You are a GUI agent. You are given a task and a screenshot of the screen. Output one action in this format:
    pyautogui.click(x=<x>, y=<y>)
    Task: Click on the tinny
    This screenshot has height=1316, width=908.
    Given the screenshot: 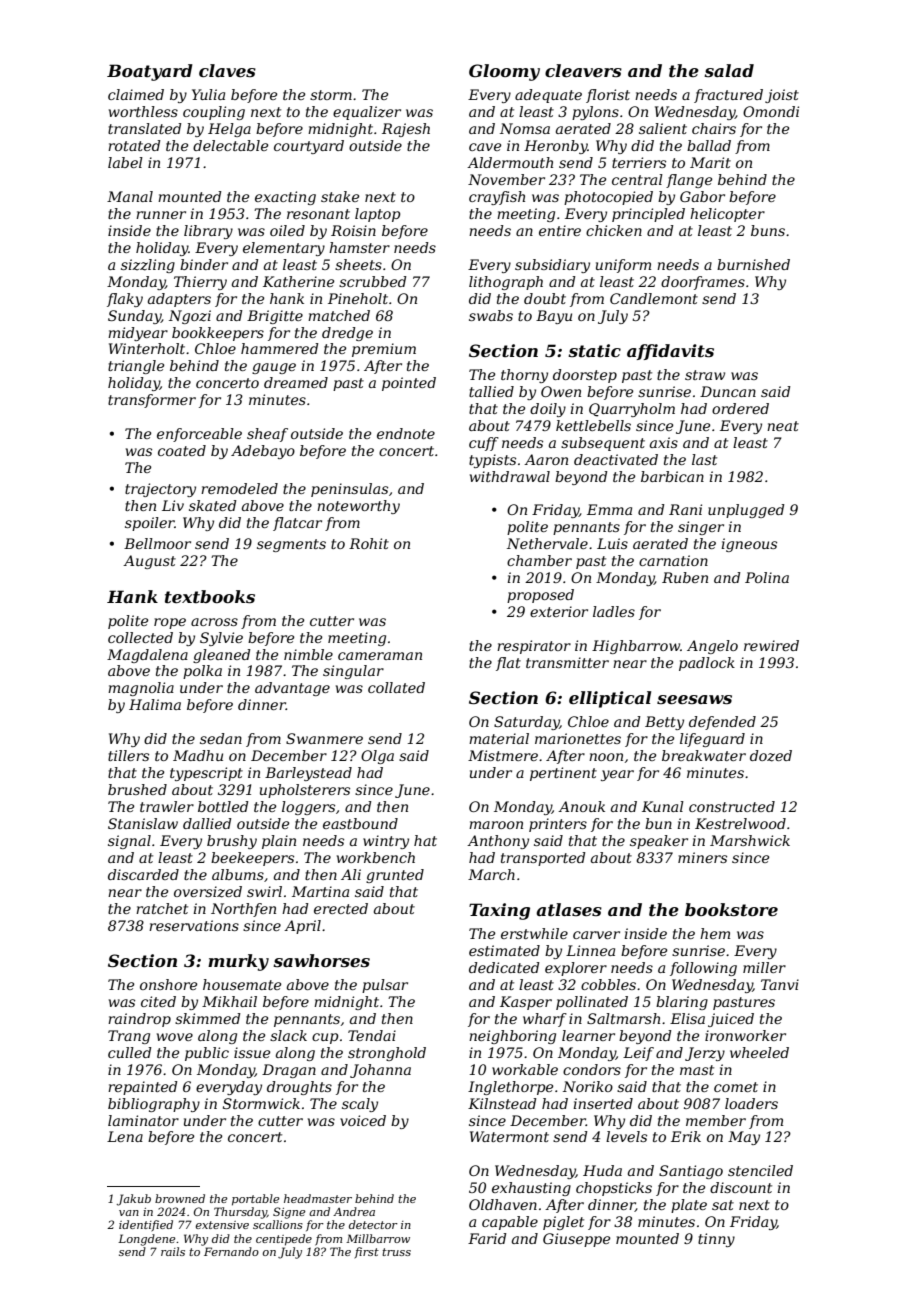 What is the action you would take?
    pyautogui.click(x=716, y=1240)
